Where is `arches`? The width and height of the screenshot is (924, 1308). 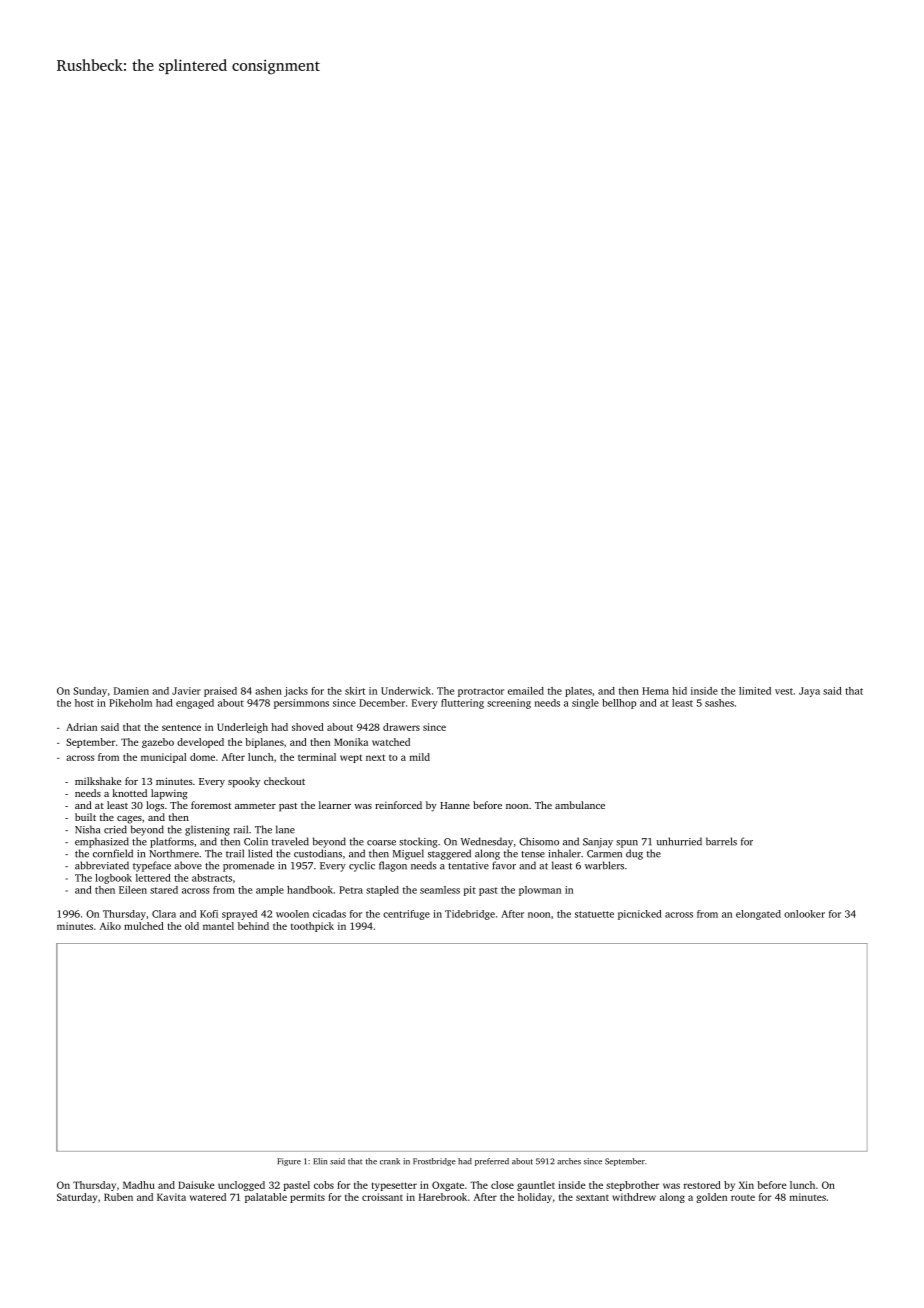
arches is located at coordinates (569, 1161).
